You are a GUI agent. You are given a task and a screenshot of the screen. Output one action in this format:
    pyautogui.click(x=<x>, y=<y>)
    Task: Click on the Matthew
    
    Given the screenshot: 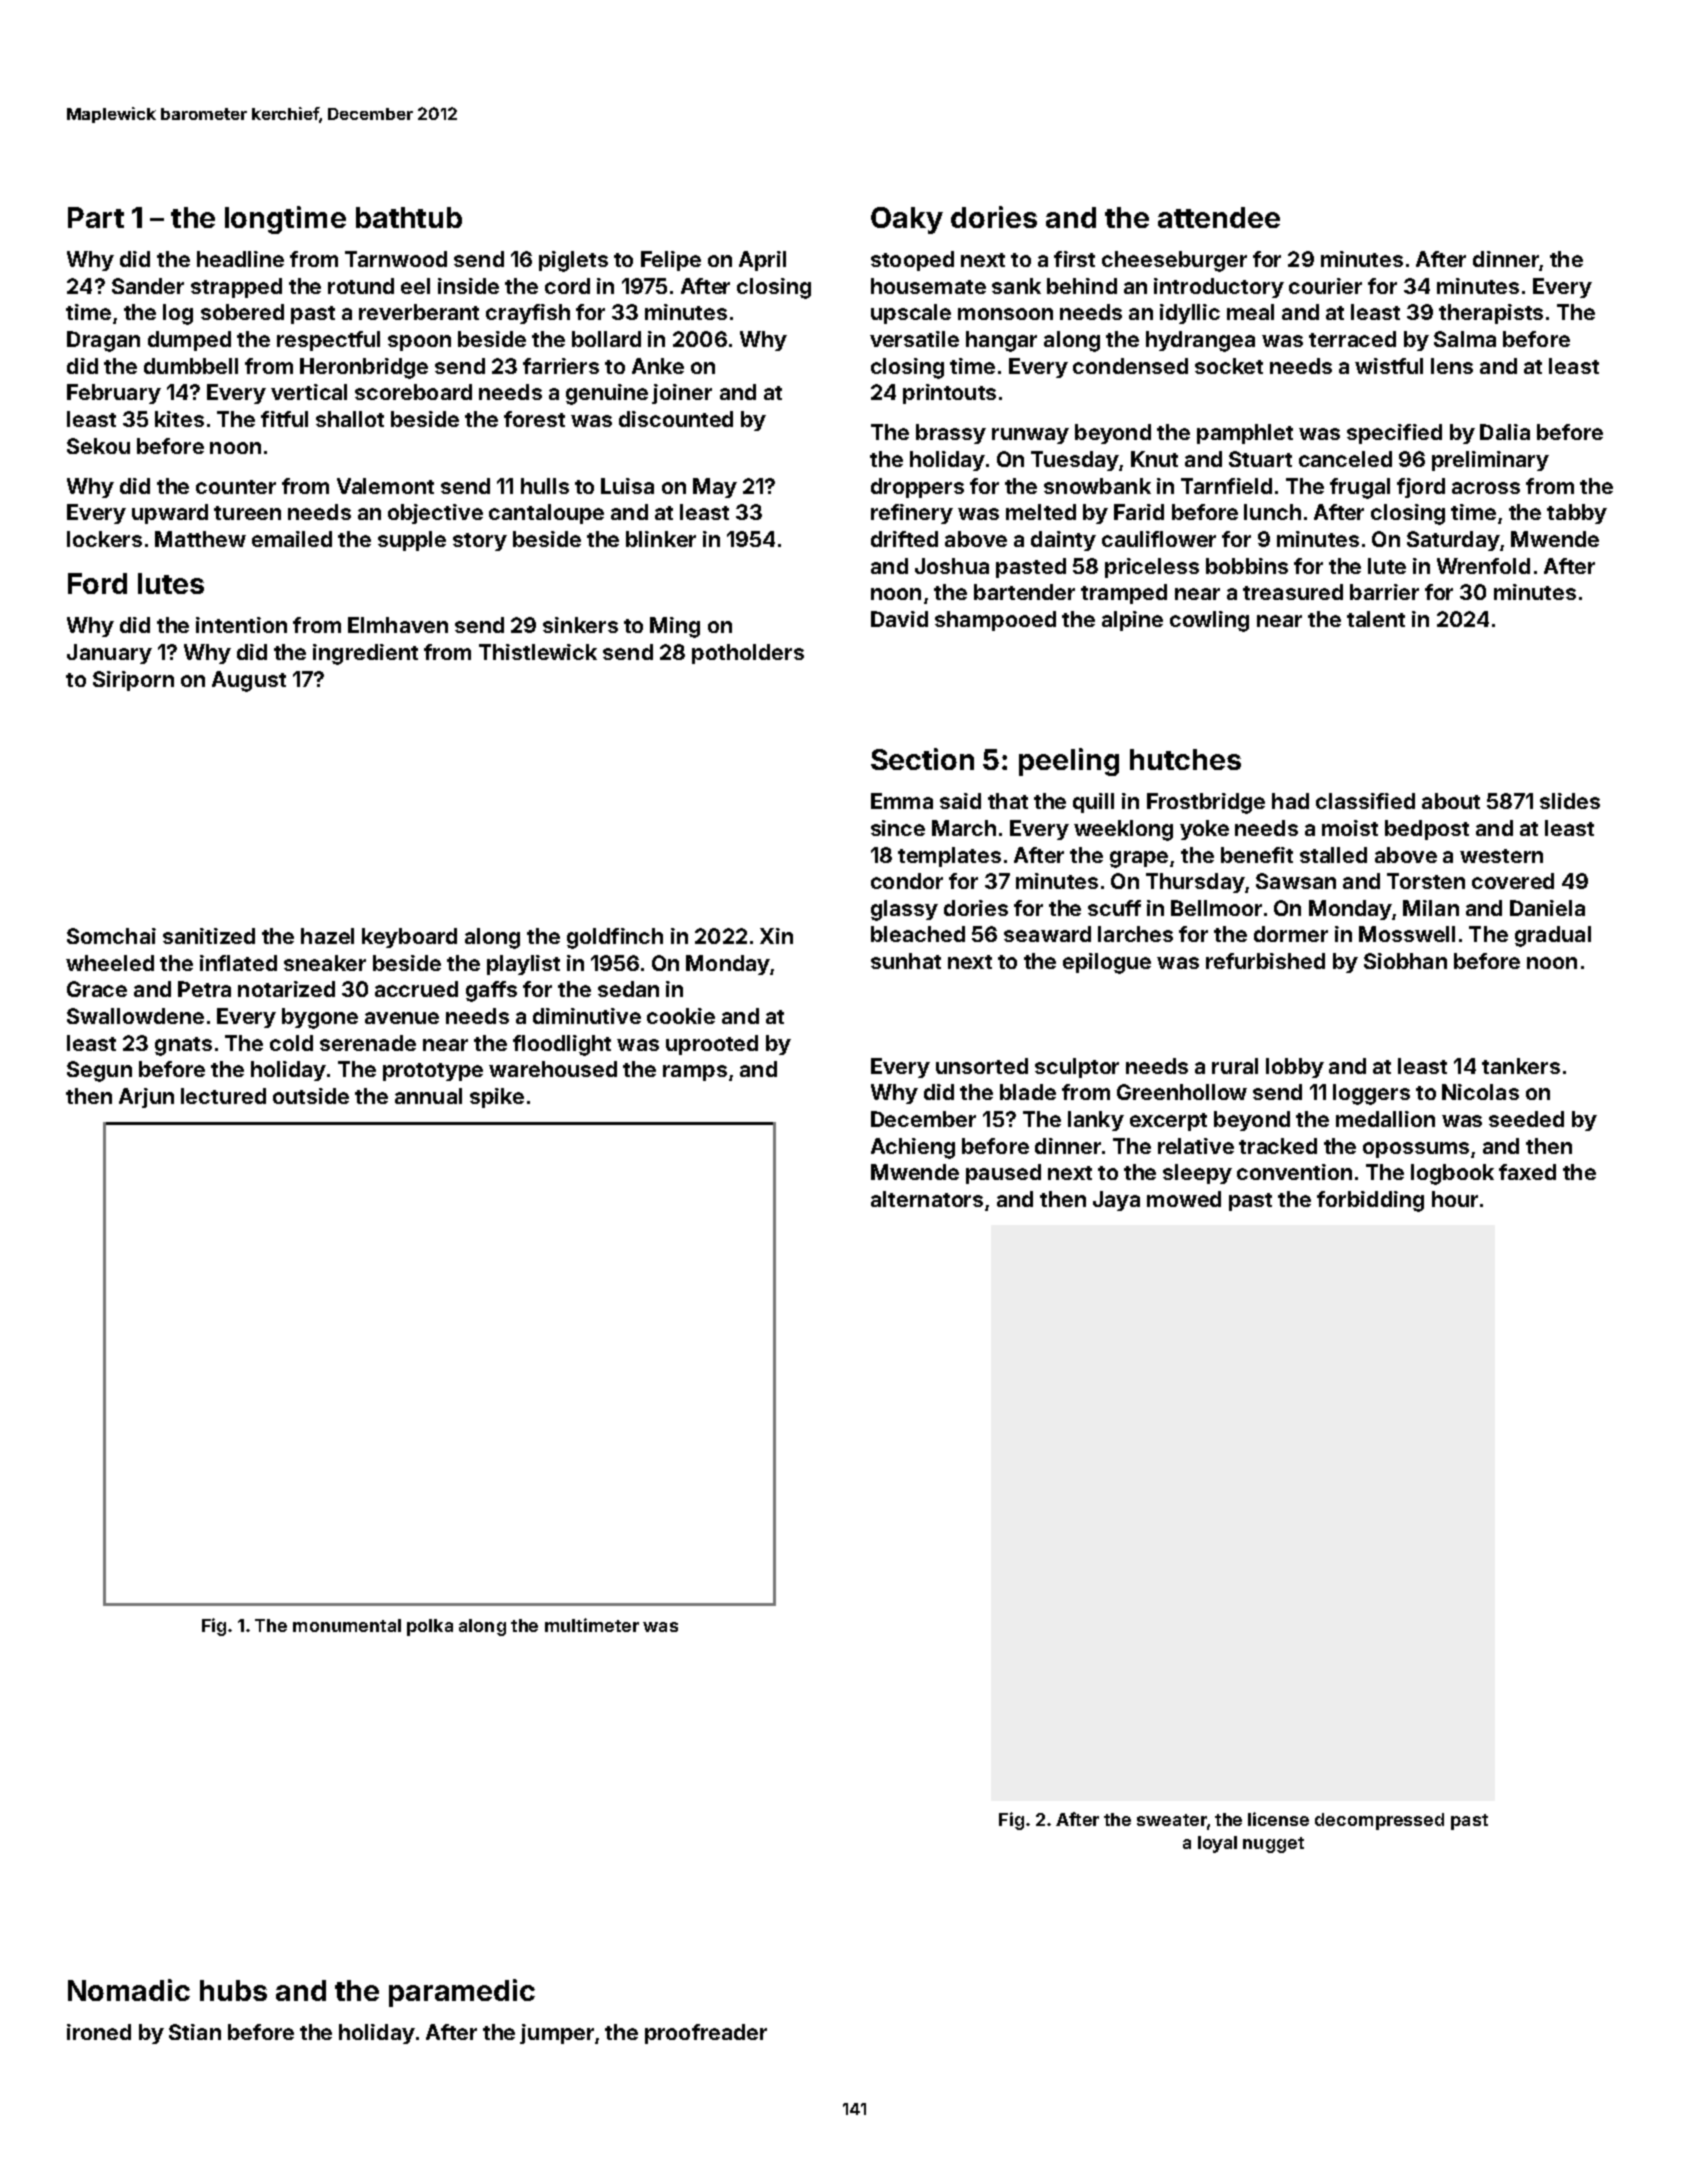 What is the action you would take?
    pyautogui.click(x=200, y=539)
